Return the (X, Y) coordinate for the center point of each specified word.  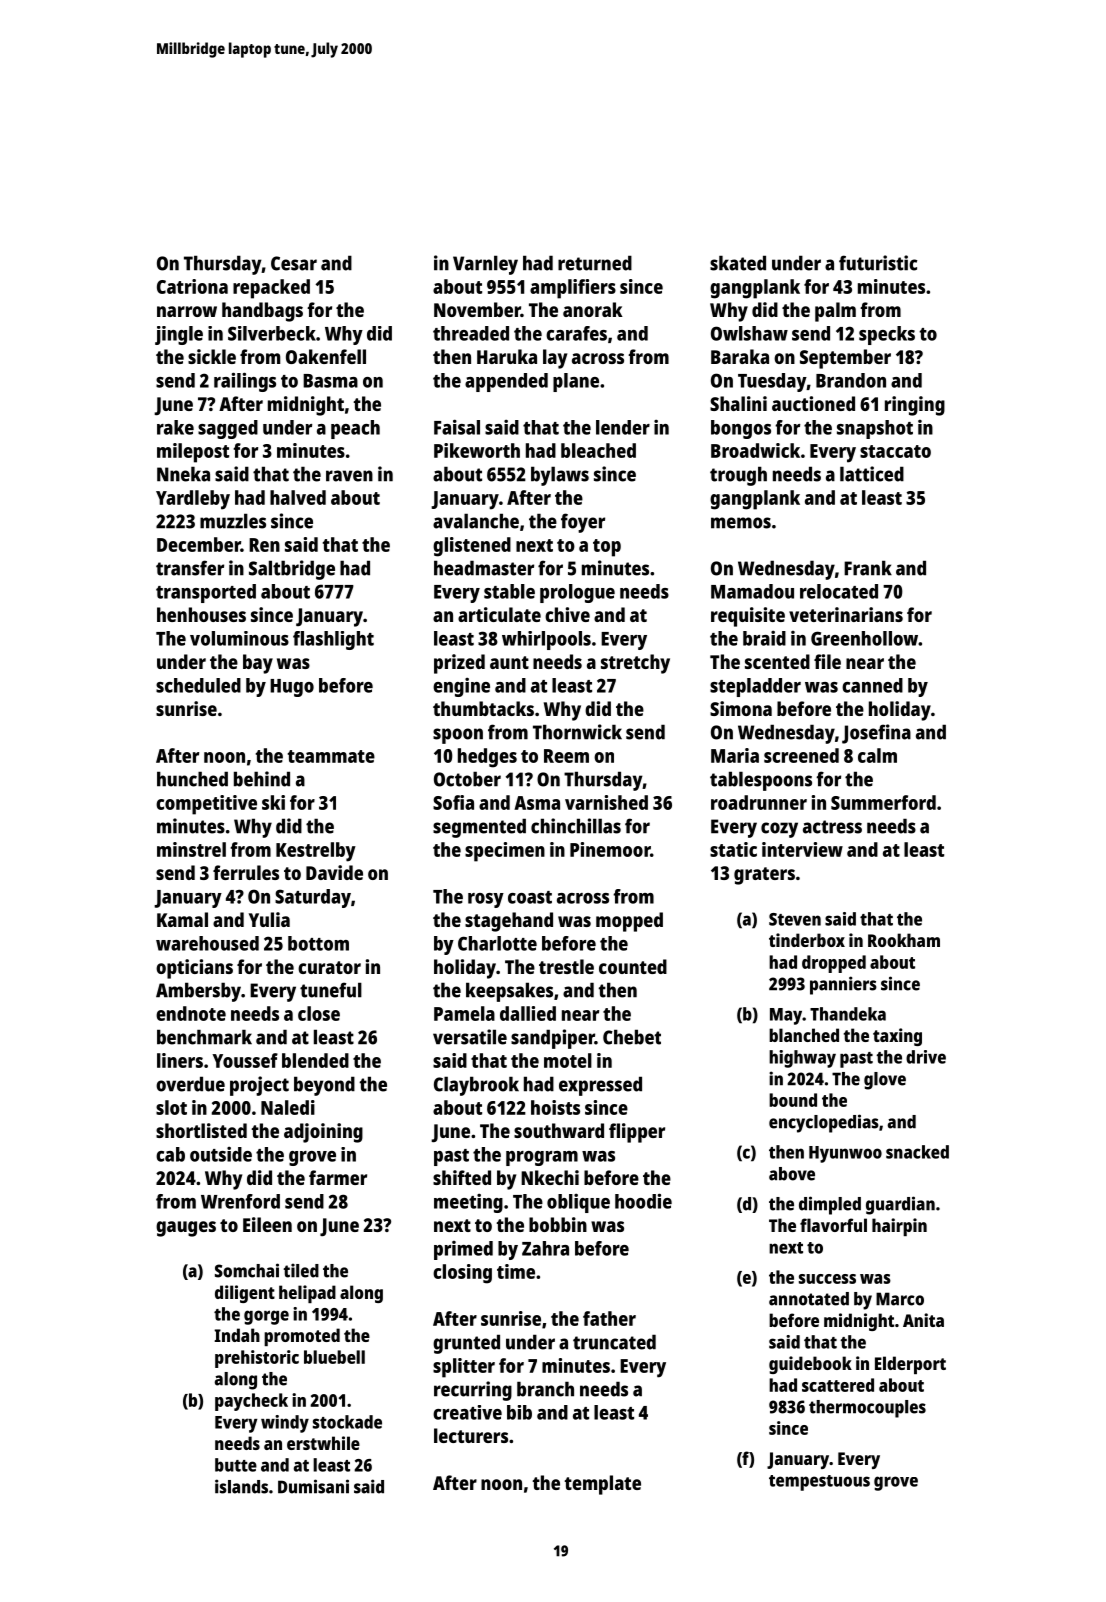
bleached (598, 450)
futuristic (878, 263)
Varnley (485, 265)
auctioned (813, 403)
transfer (190, 568)
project (259, 1086)
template (602, 1485)
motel (568, 1060)
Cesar (294, 263)
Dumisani (313, 1486)
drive (926, 1057)
